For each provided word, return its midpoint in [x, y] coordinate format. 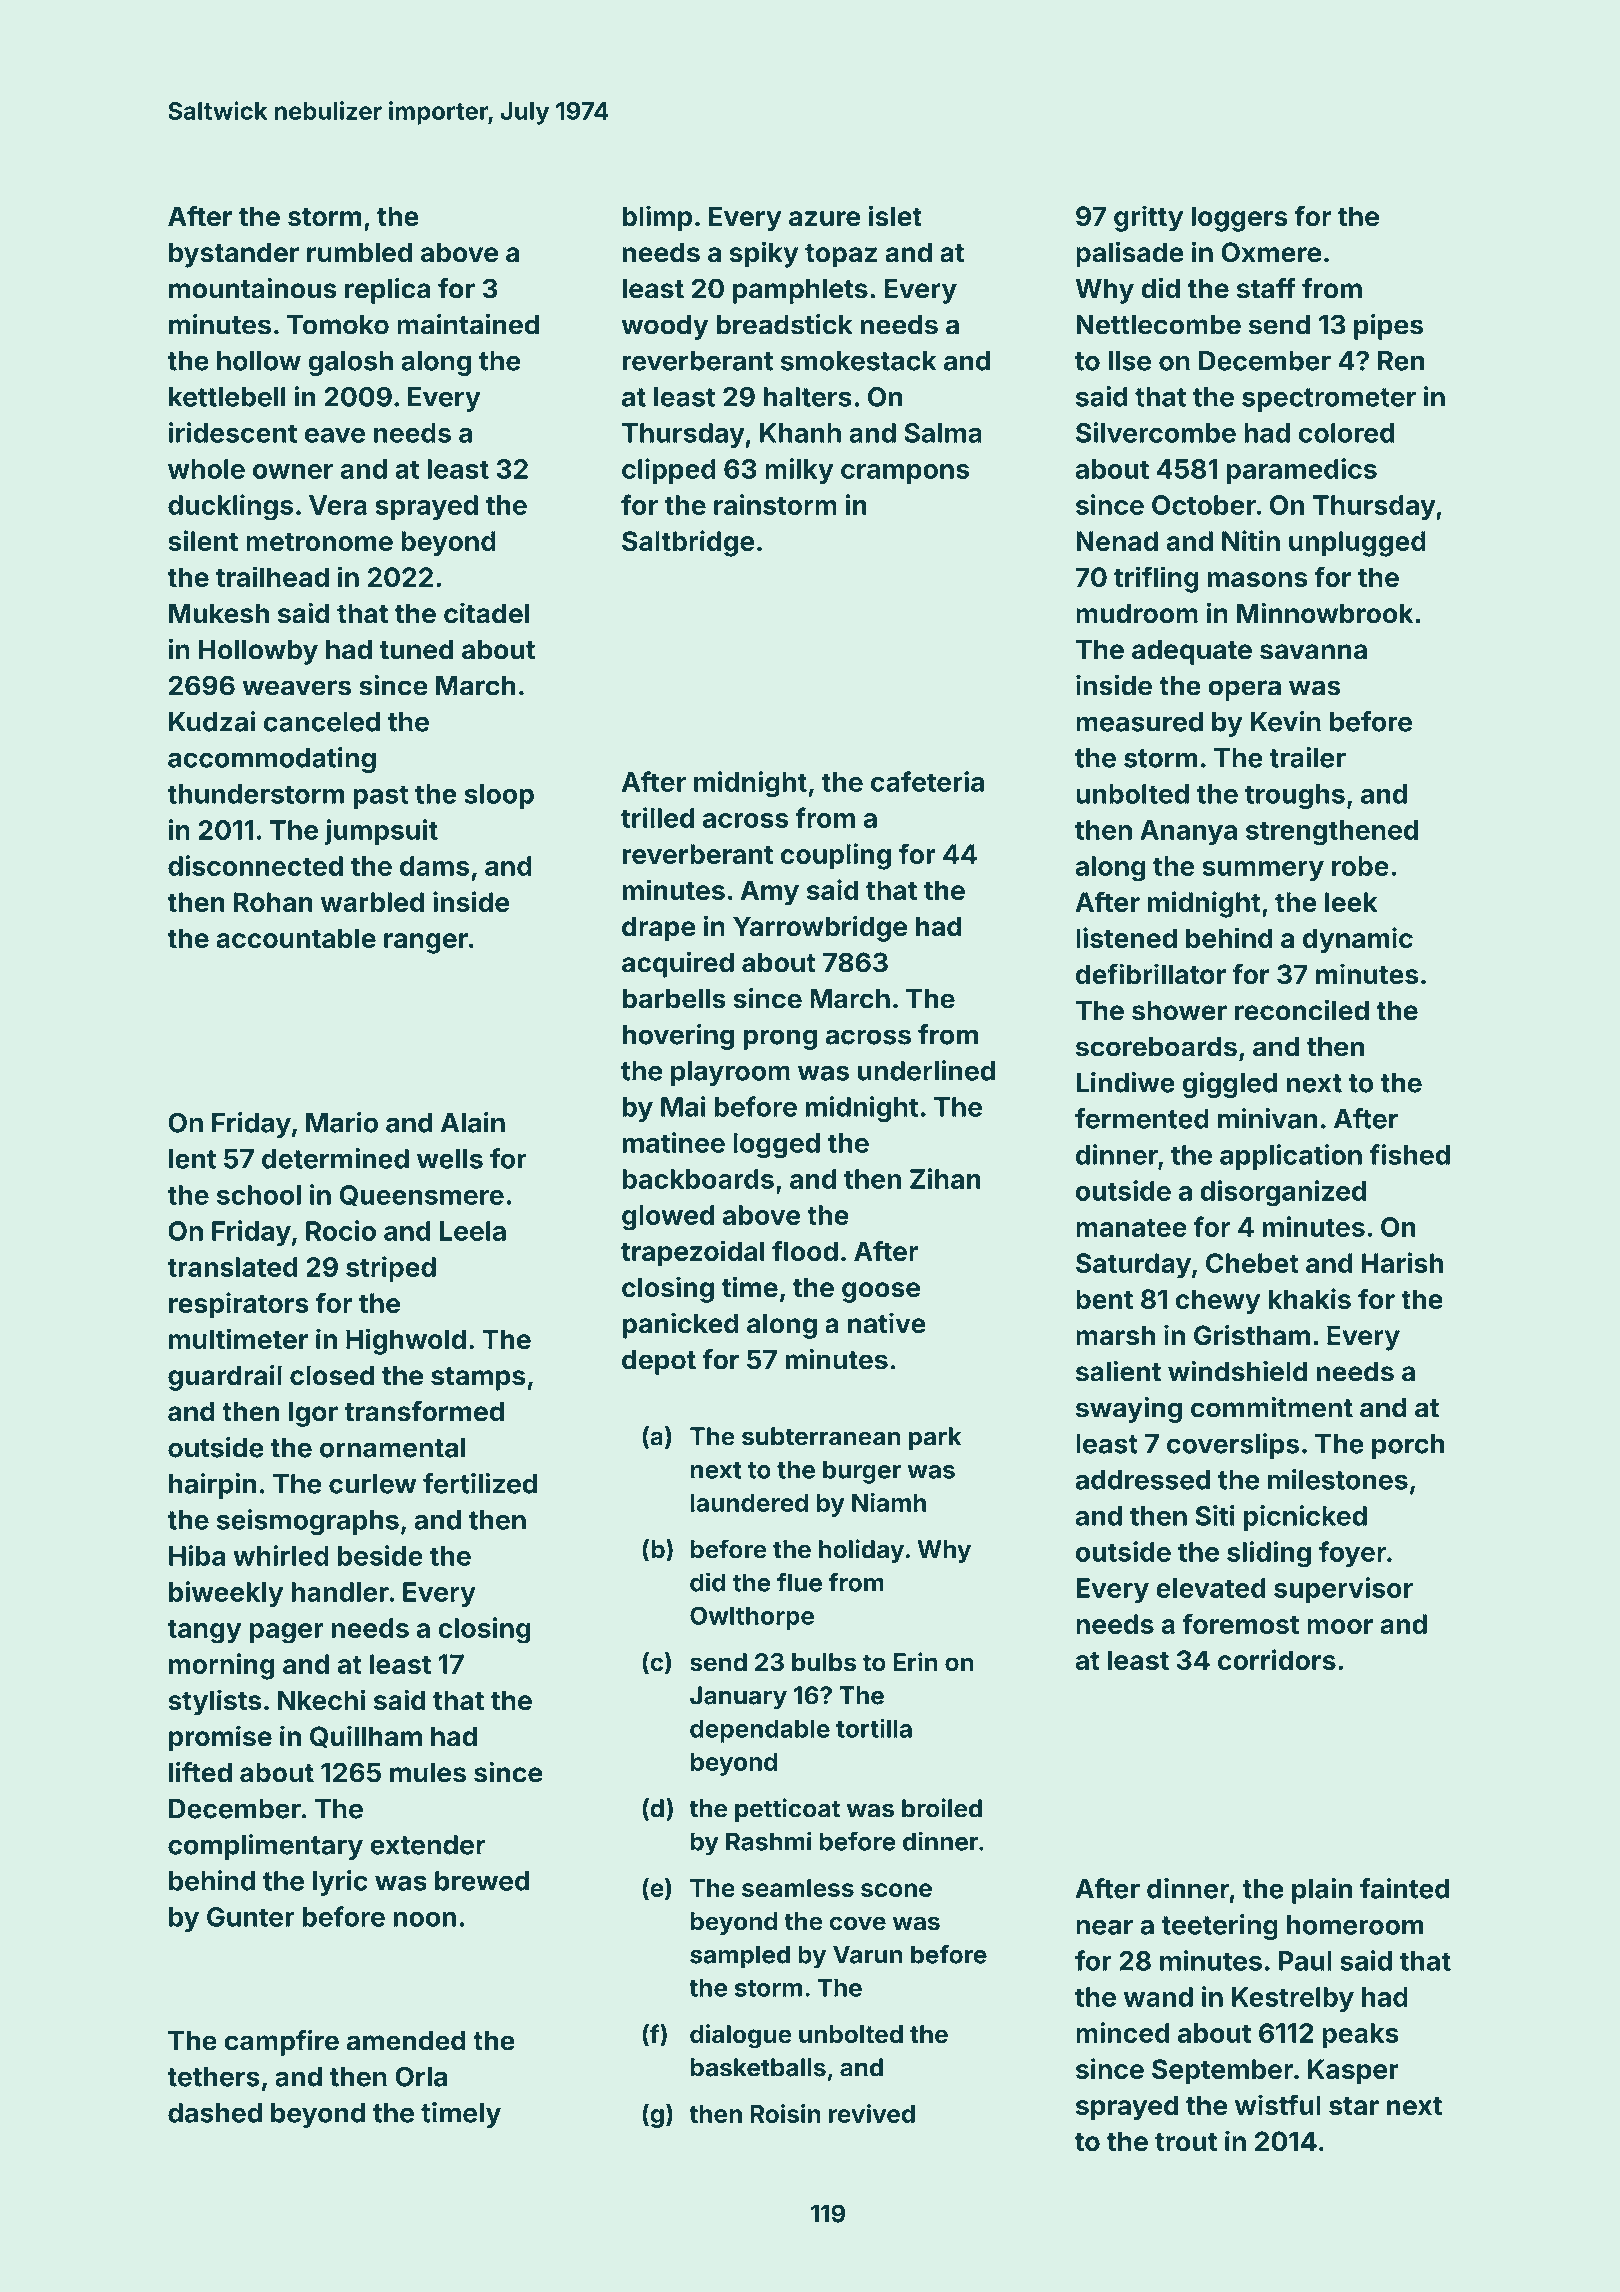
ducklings [230, 507]
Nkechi [321, 1699]
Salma [943, 433]
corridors [1277, 1659]
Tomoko [338, 325]
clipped [669, 471]
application [1291, 1157]
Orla [421, 2076]
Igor [313, 1414]
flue [799, 1582]
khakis [1310, 1298]
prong [780, 1039]
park [935, 1438]
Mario [342, 1122]
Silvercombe [1156, 432]
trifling [1156, 579]
